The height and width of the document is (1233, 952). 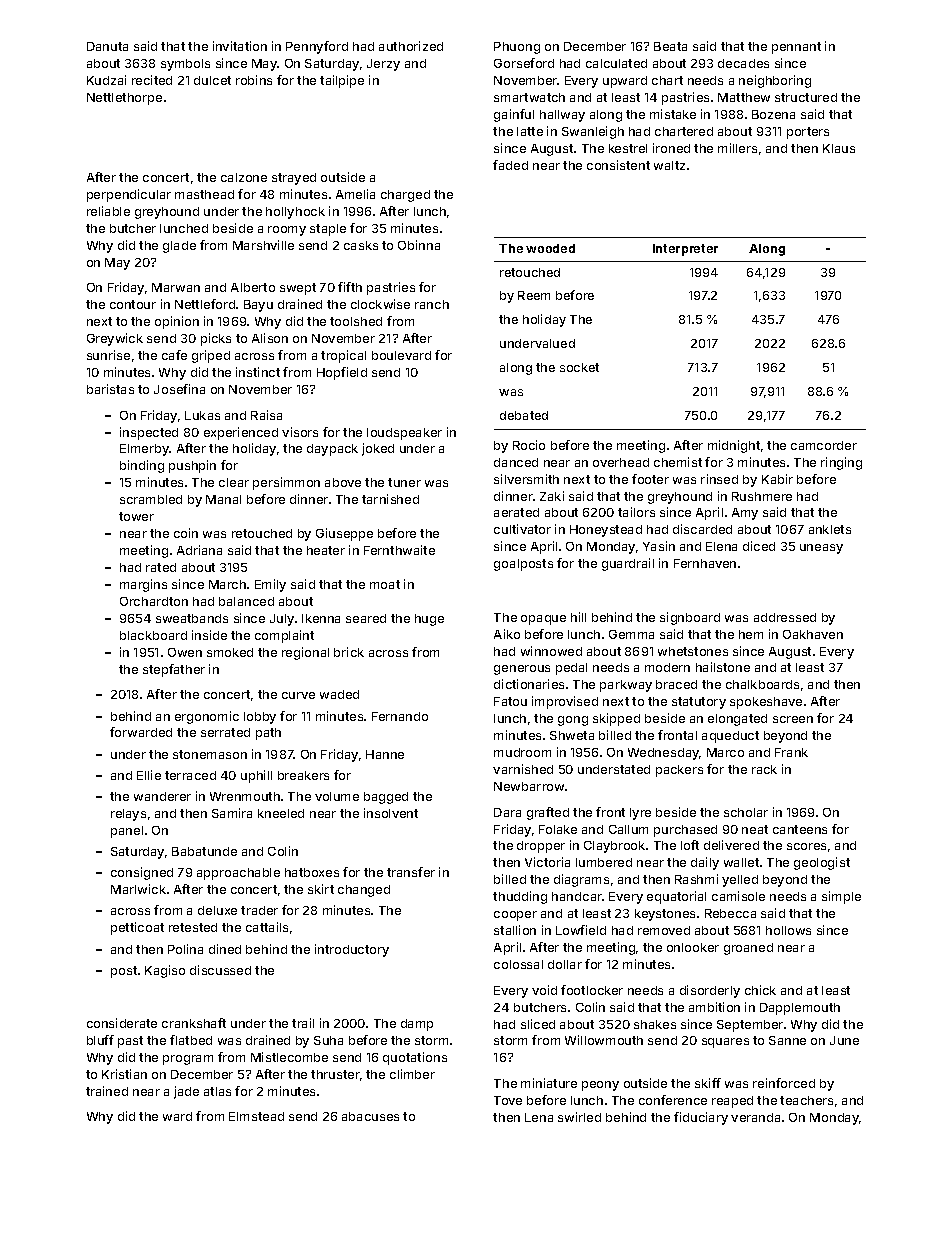 What do you see at coordinates (796, 48) in the document?
I see `pennant` at bounding box center [796, 48].
